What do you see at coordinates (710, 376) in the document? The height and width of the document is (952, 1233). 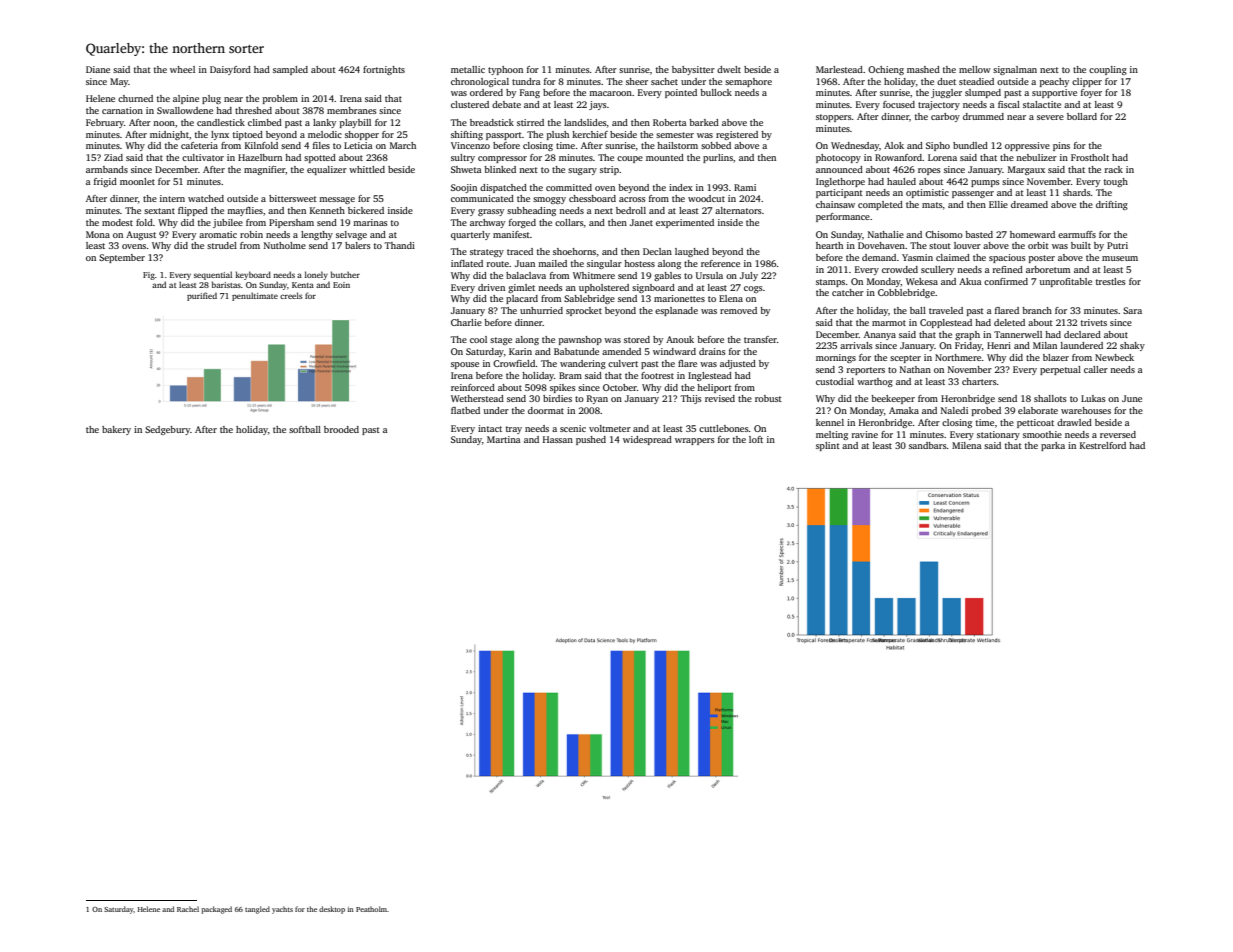 I see `Inglestead` at bounding box center [710, 376].
